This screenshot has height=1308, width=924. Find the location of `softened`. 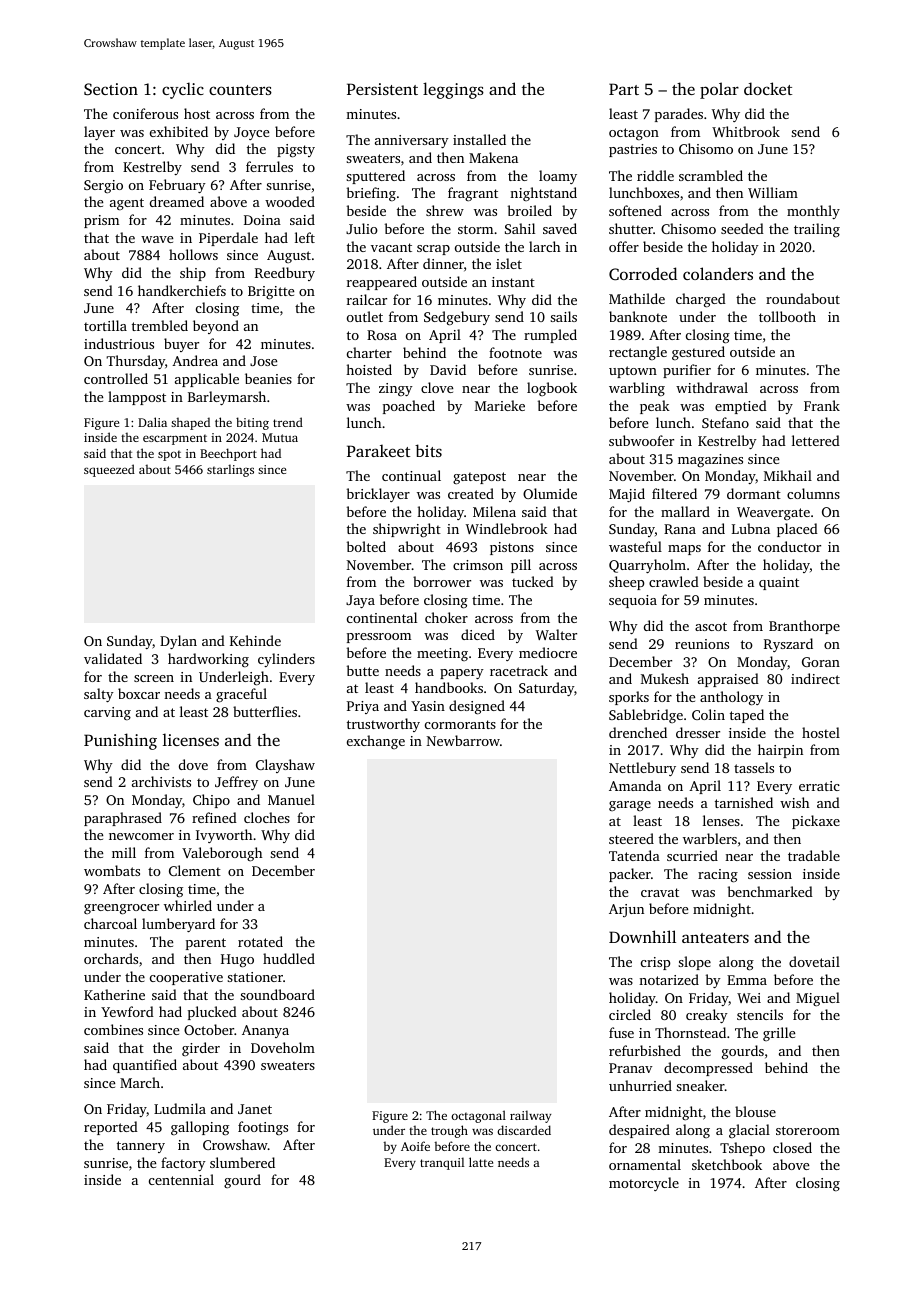

softened is located at coordinates (635, 210).
